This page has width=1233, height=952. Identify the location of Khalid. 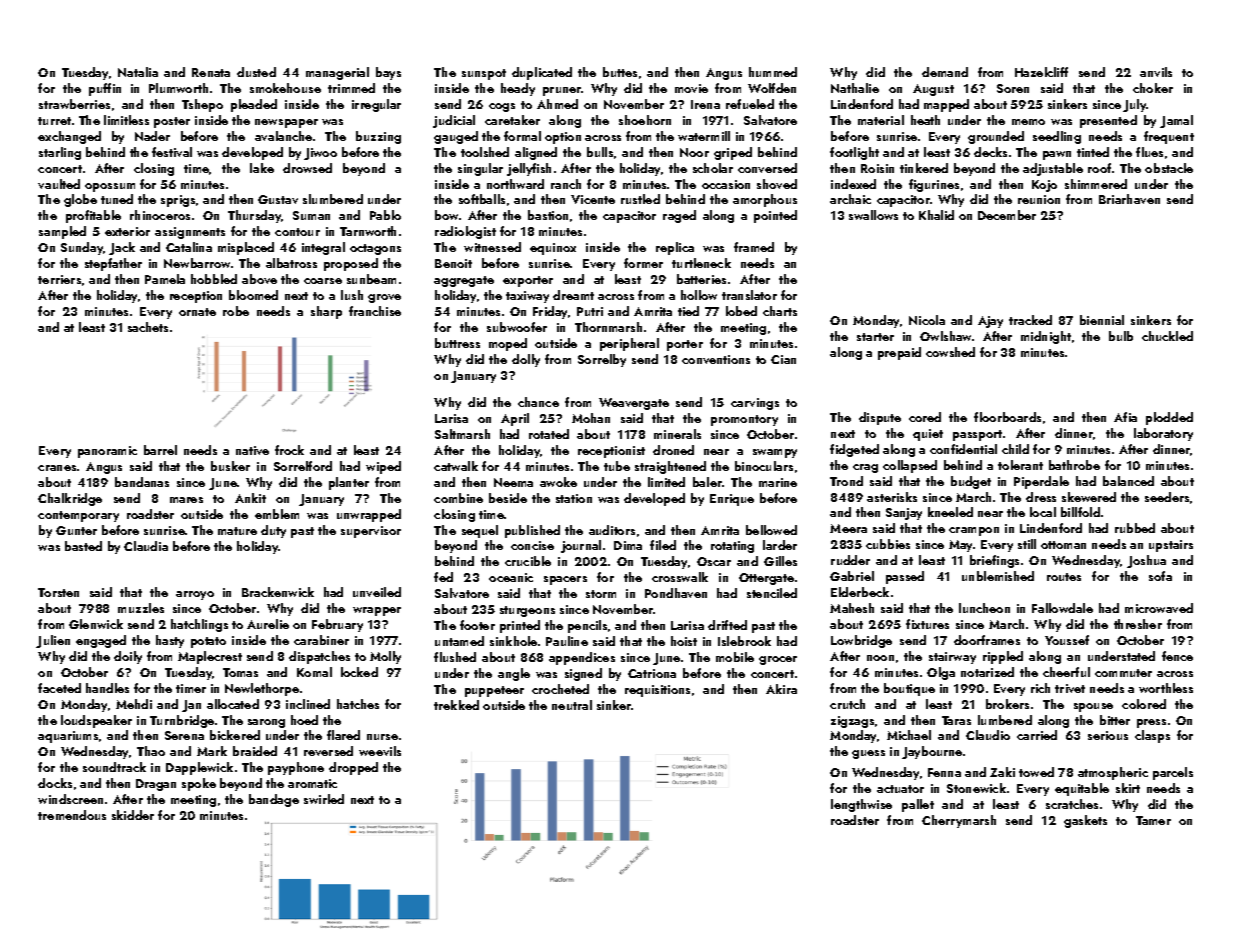
(936, 215).
